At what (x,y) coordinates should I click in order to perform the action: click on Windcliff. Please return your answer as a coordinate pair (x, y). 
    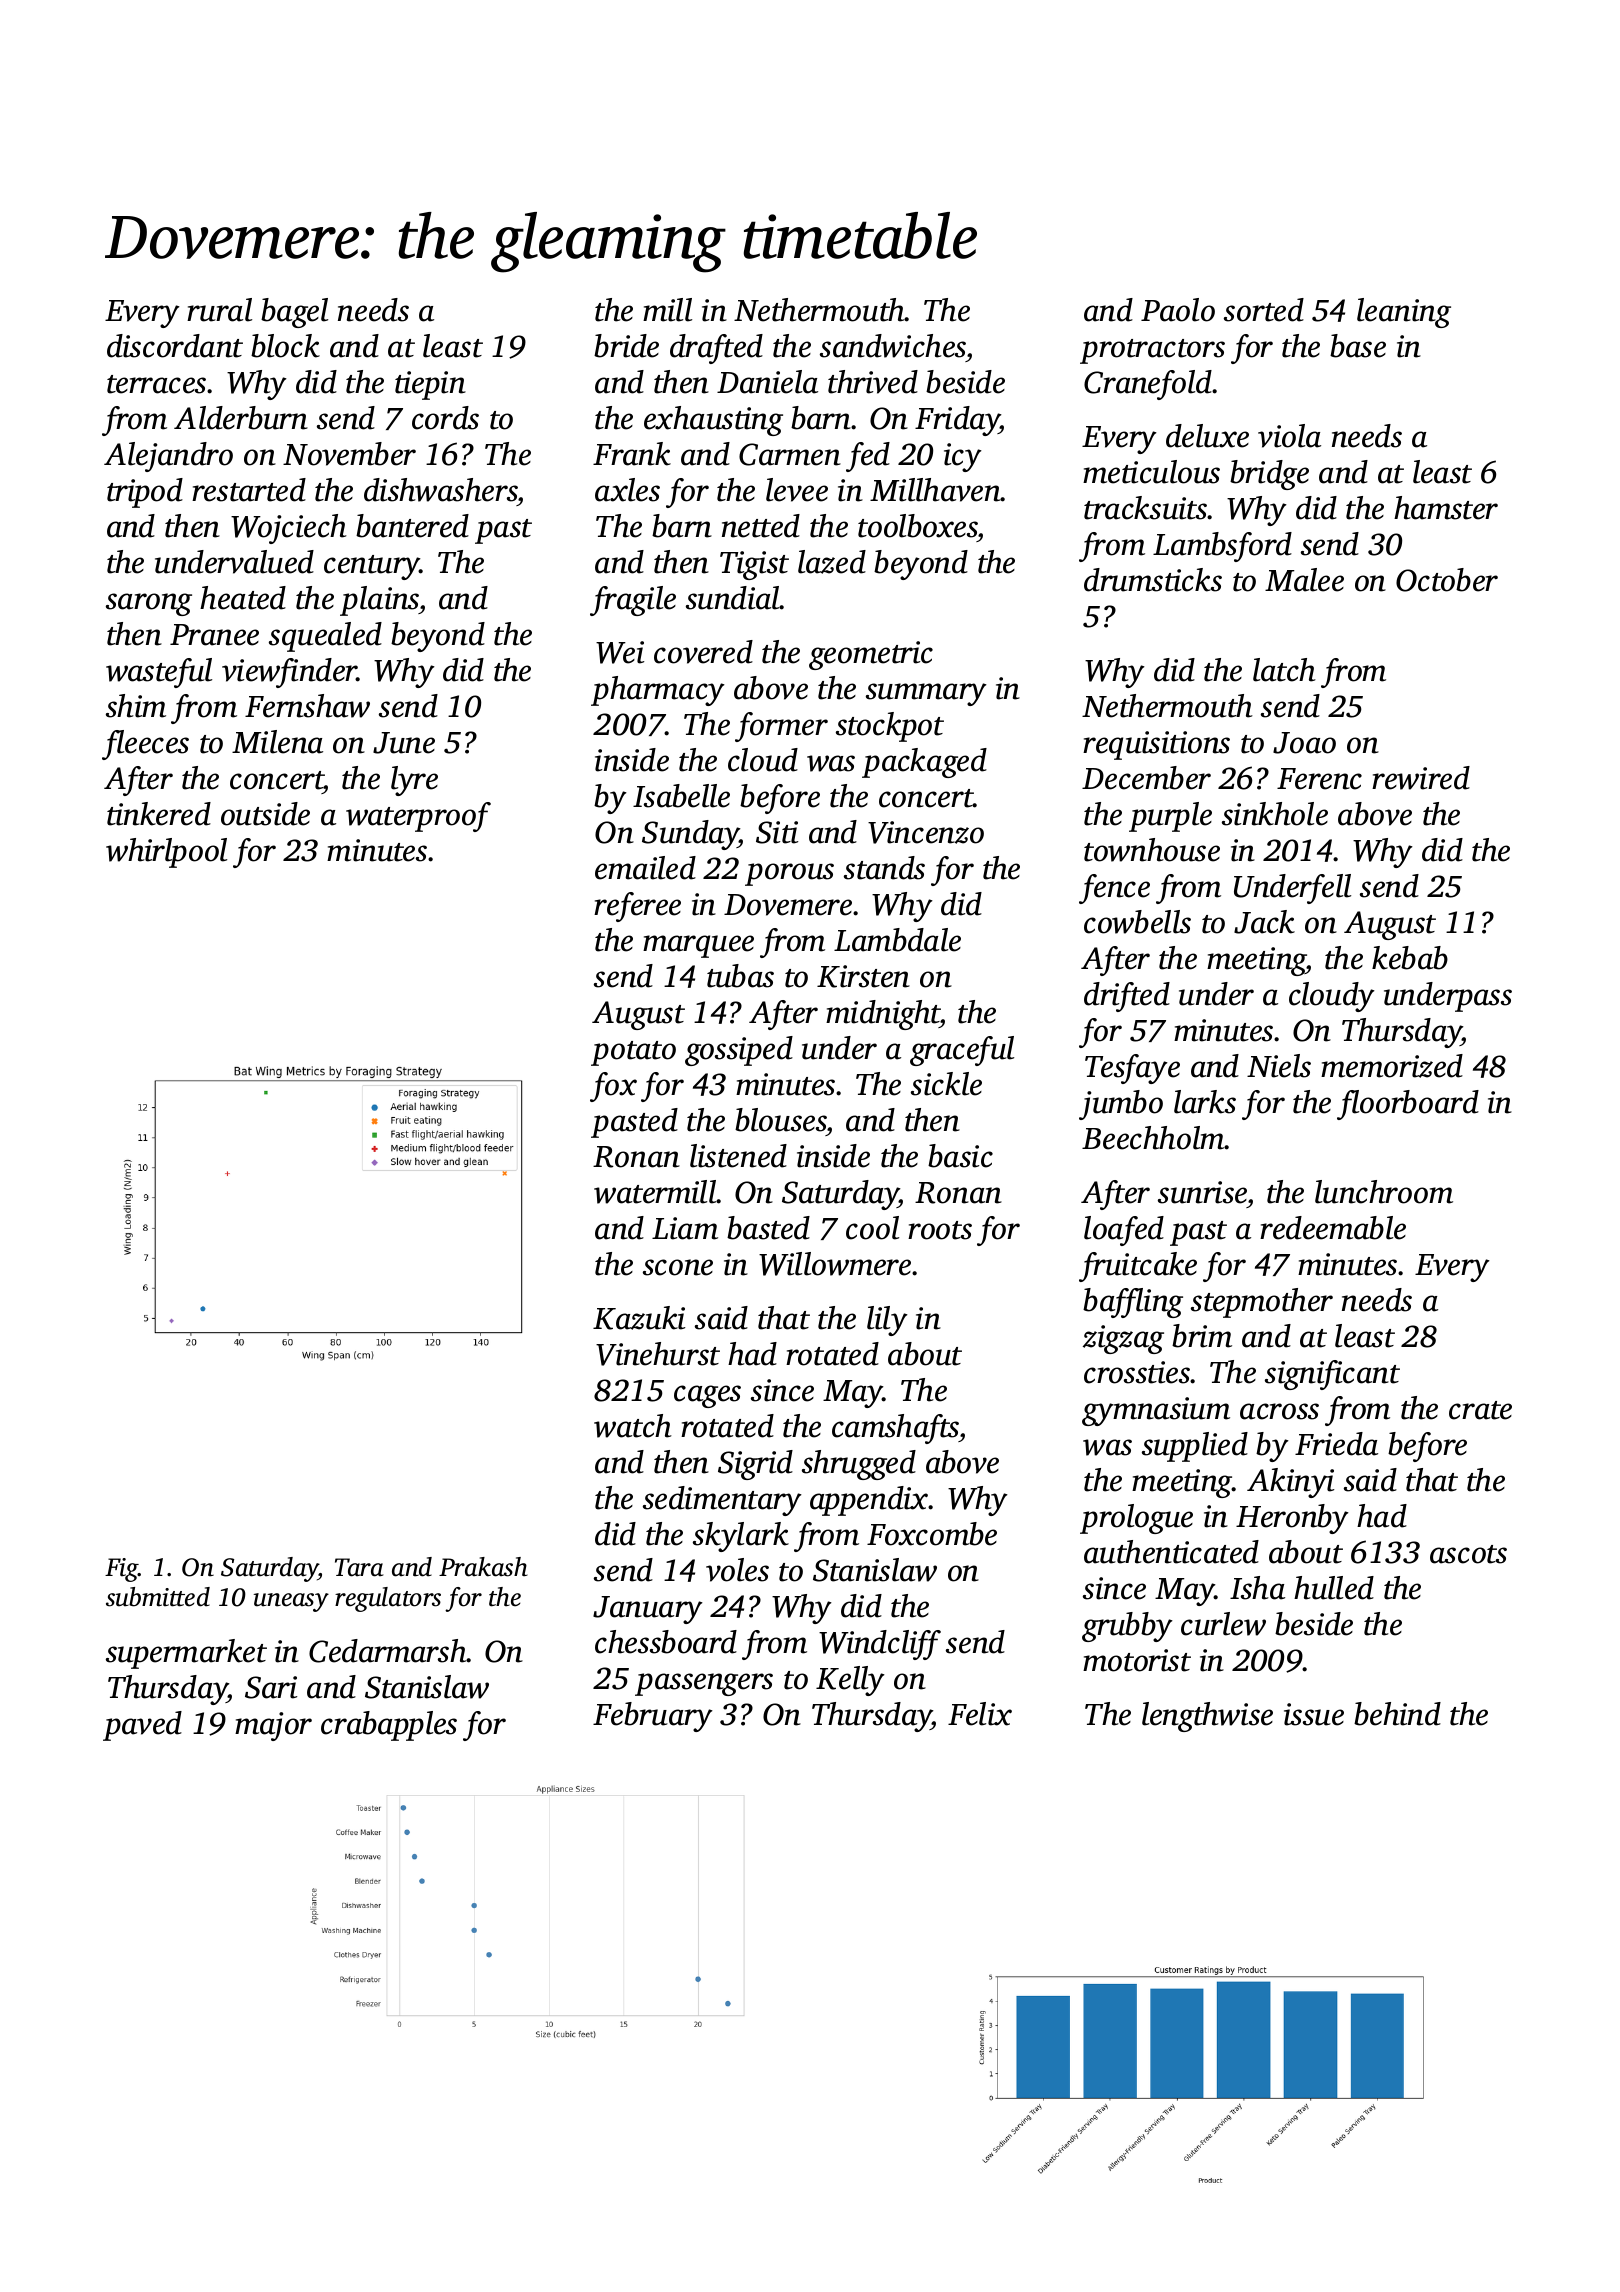
    Looking at the image, I should click on (880, 1645).
